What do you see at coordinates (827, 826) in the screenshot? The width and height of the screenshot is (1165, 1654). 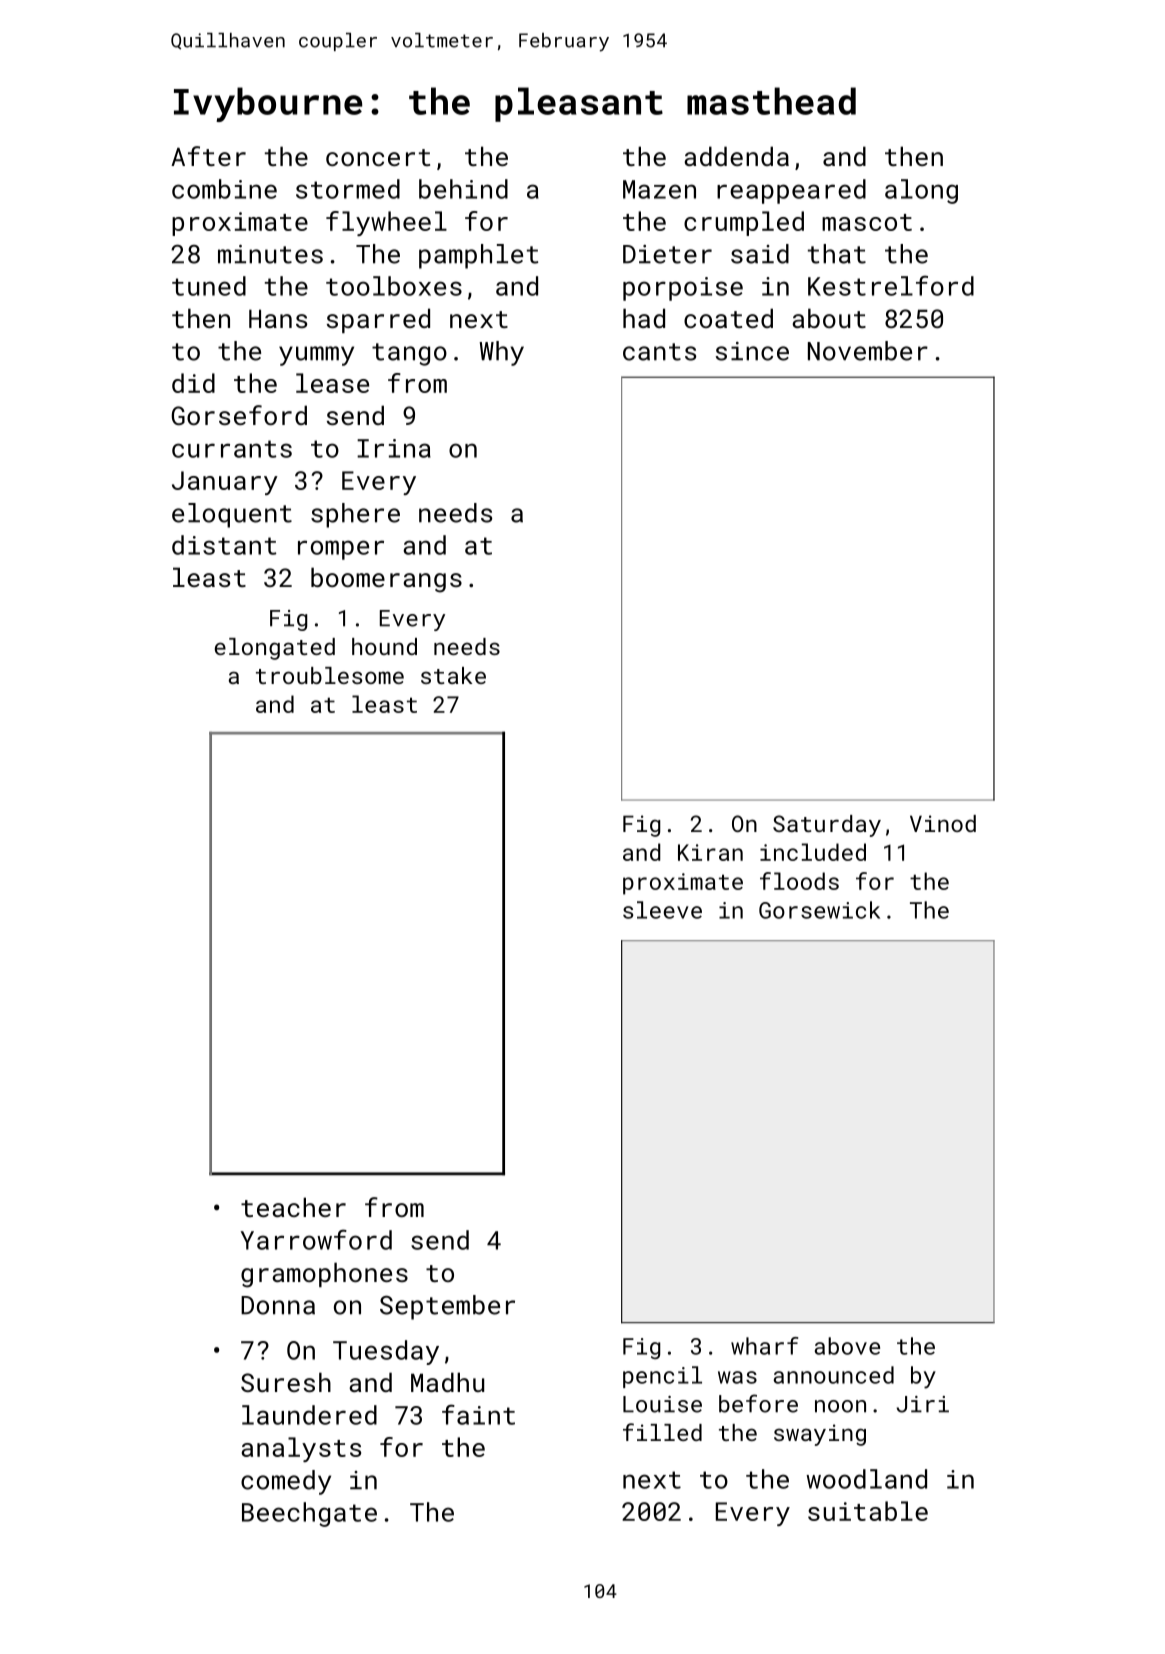 I see `Saturday` at bounding box center [827, 826].
